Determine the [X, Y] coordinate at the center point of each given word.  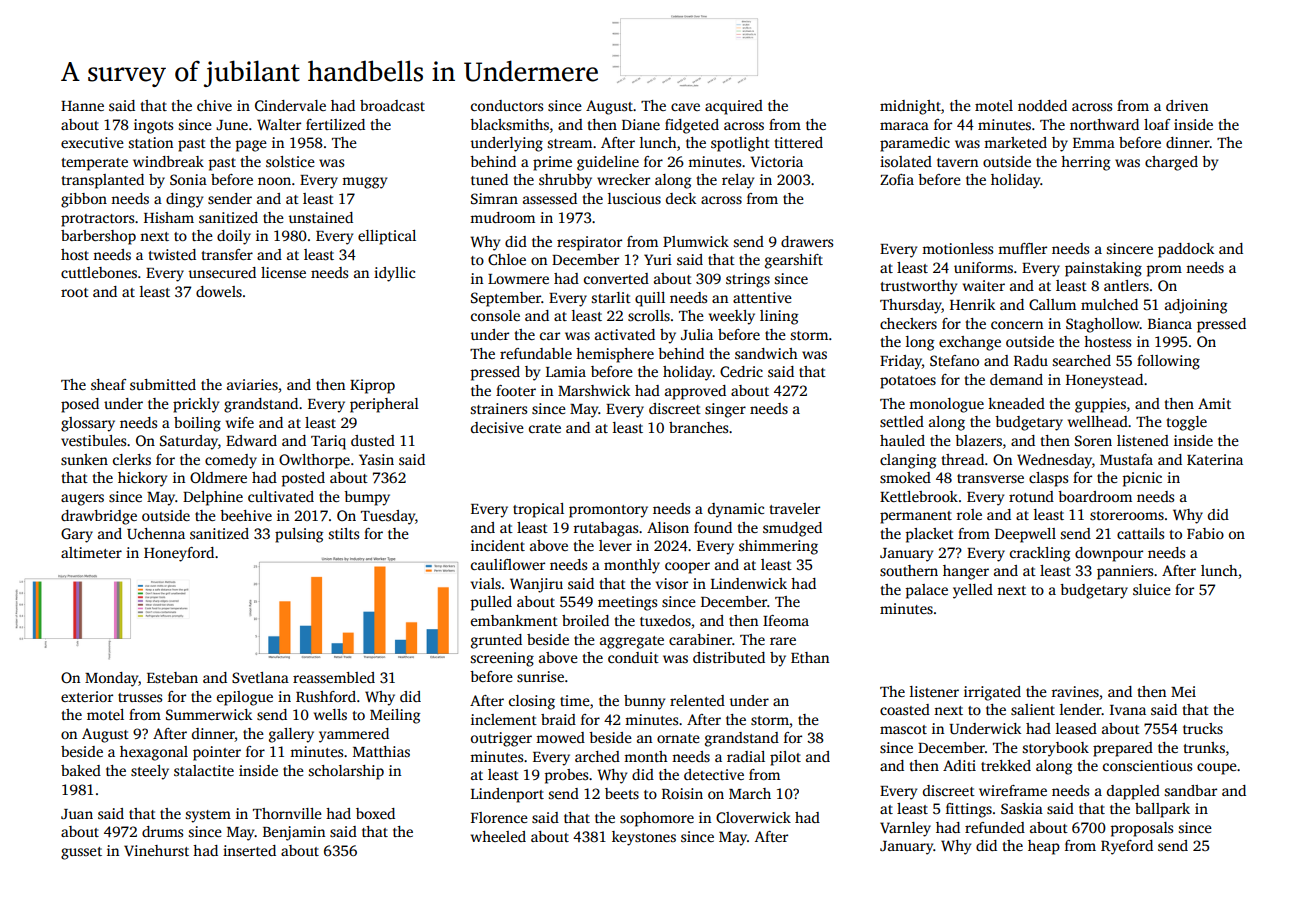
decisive [497, 427]
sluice [1152, 589]
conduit [633, 657]
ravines [1075, 691]
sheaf [108, 384]
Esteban [172, 677]
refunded [995, 827]
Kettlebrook [919, 496]
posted [303, 479]
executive [92, 142]
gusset [81, 853]
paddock [1186, 250]
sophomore [657, 819]
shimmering [778, 547]
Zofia [897, 179]
